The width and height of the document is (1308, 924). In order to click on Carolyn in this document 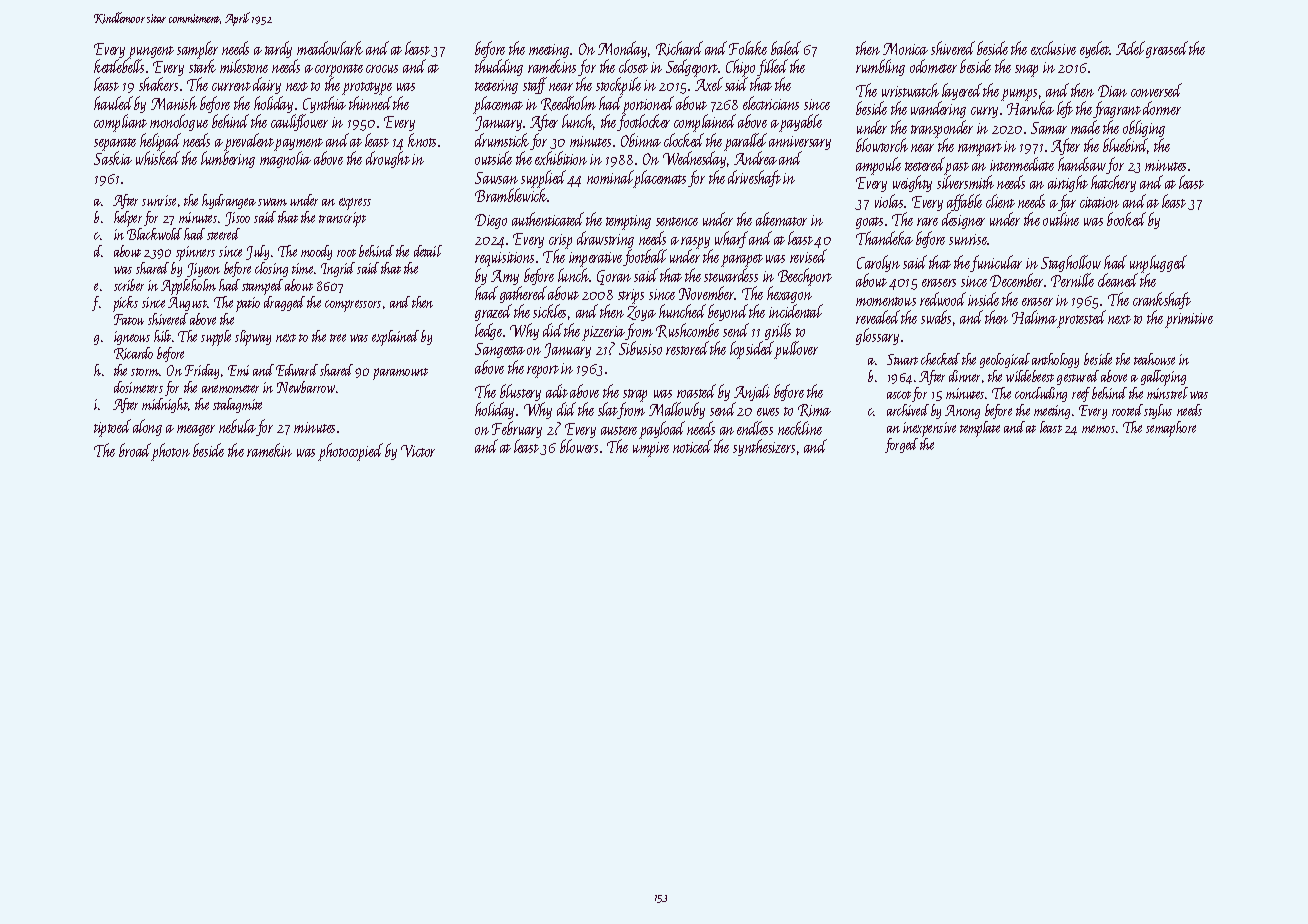, I will do `click(878, 263)`.
